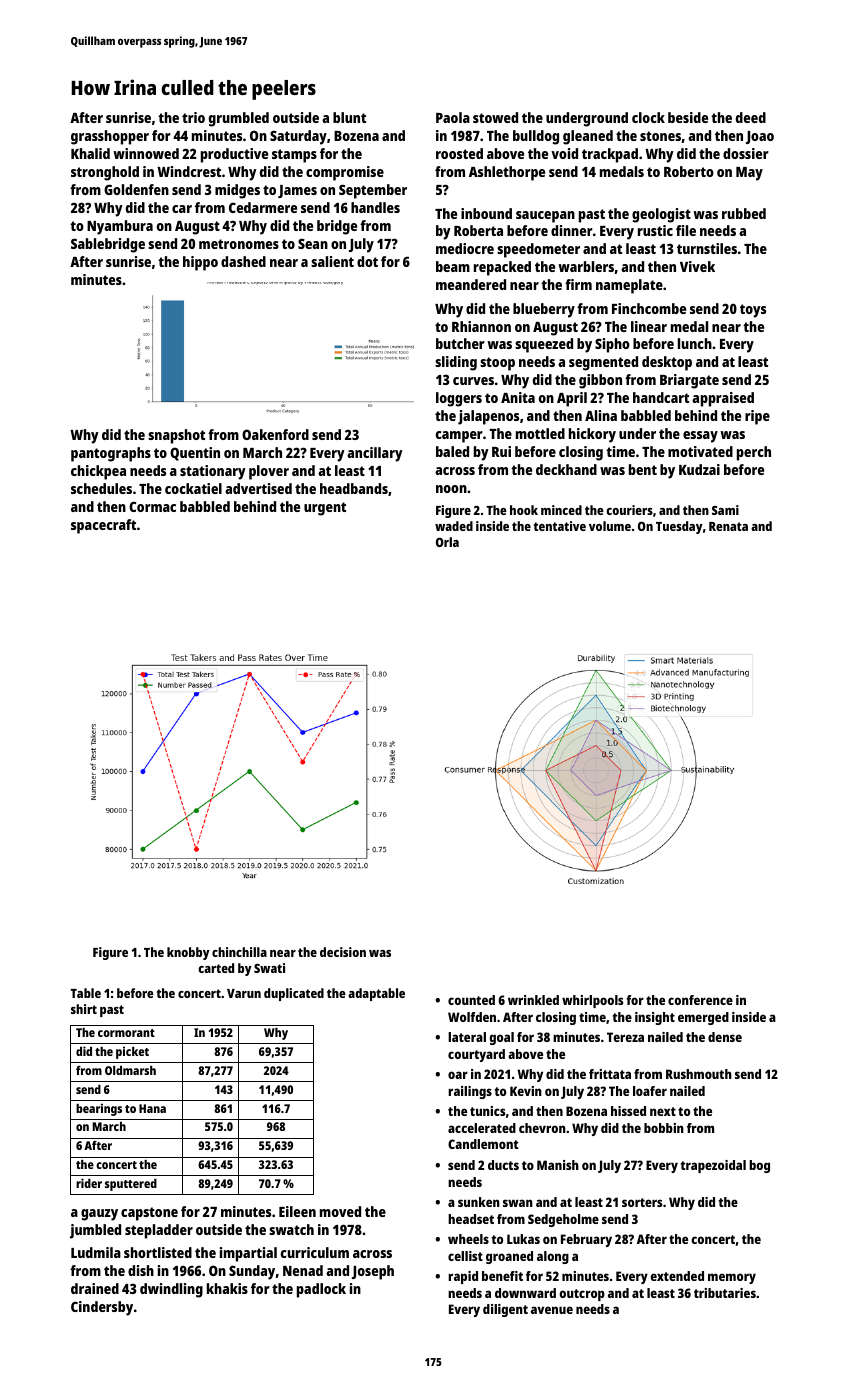 The height and width of the screenshot is (1400, 849). I want to click on conference, so click(700, 1000).
